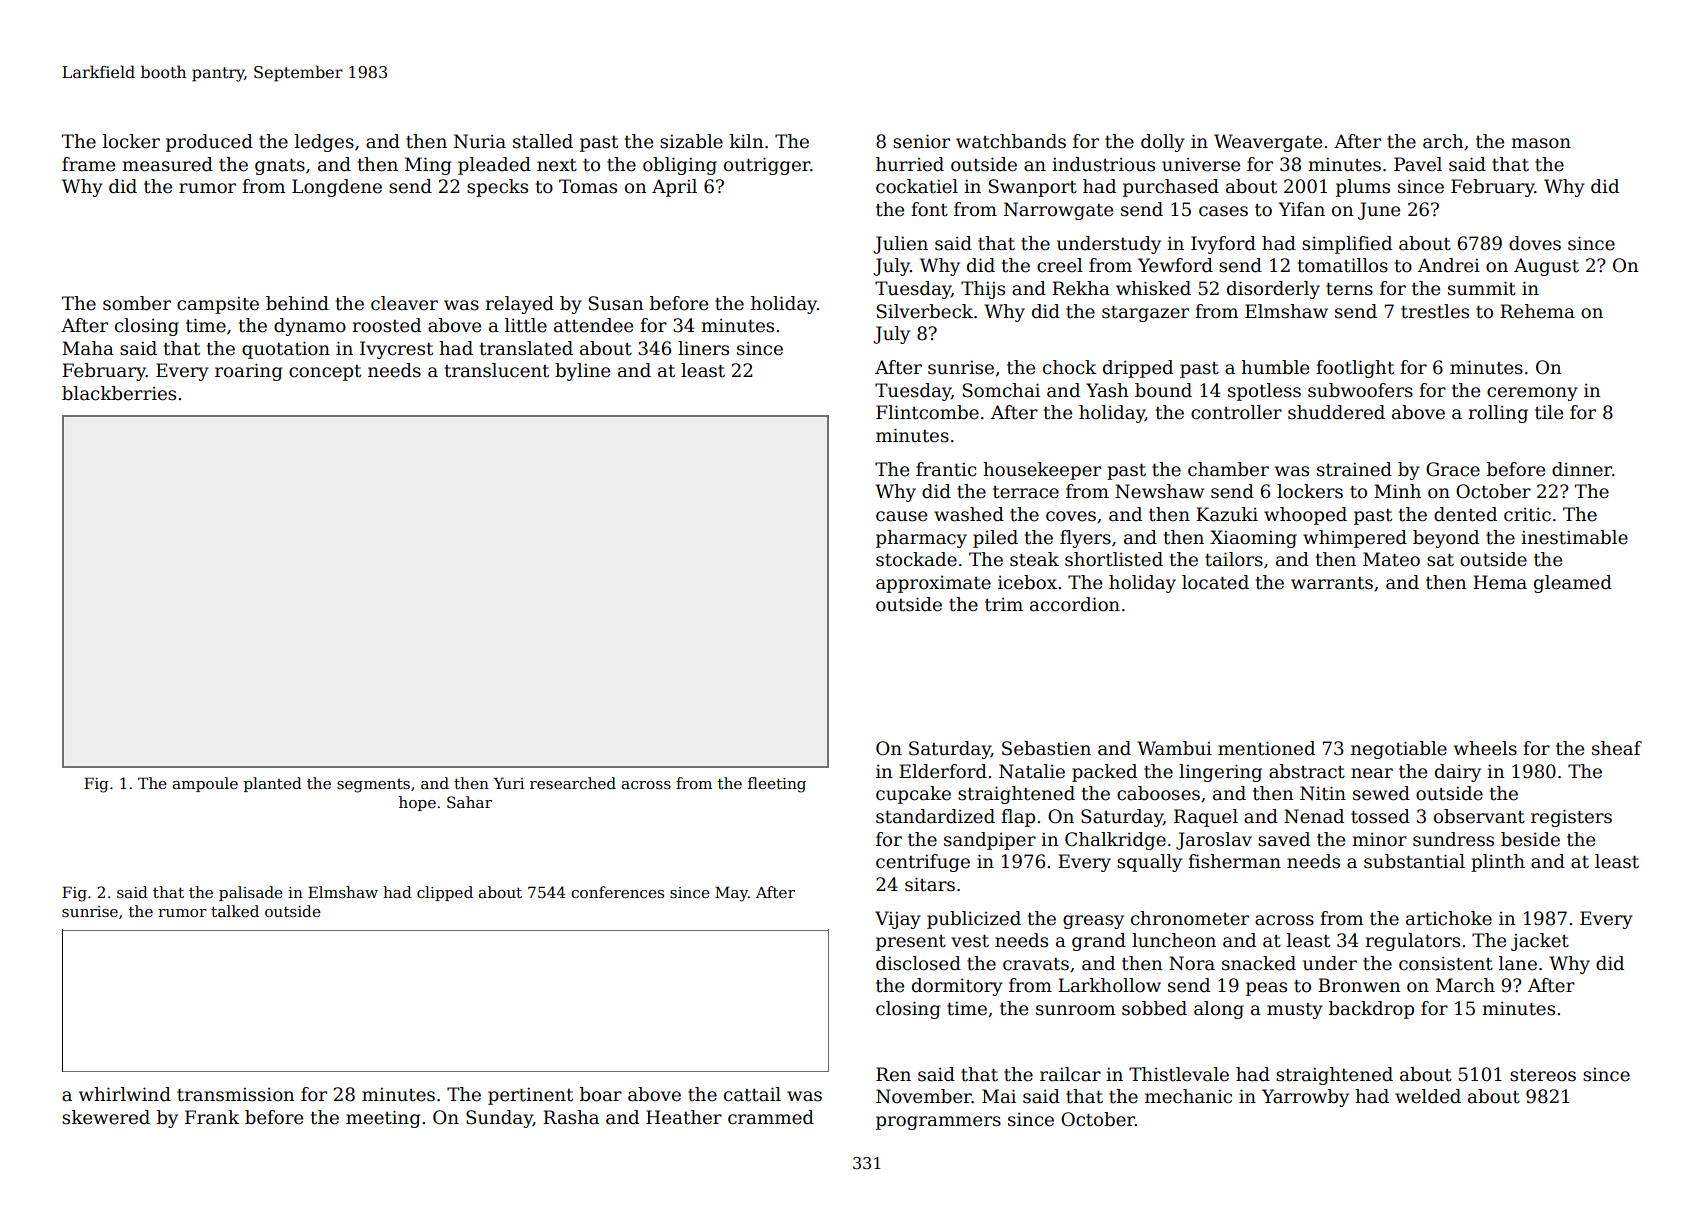 This screenshot has width=1704, height=1205. I want to click on blackberries, so click(119, 393).
